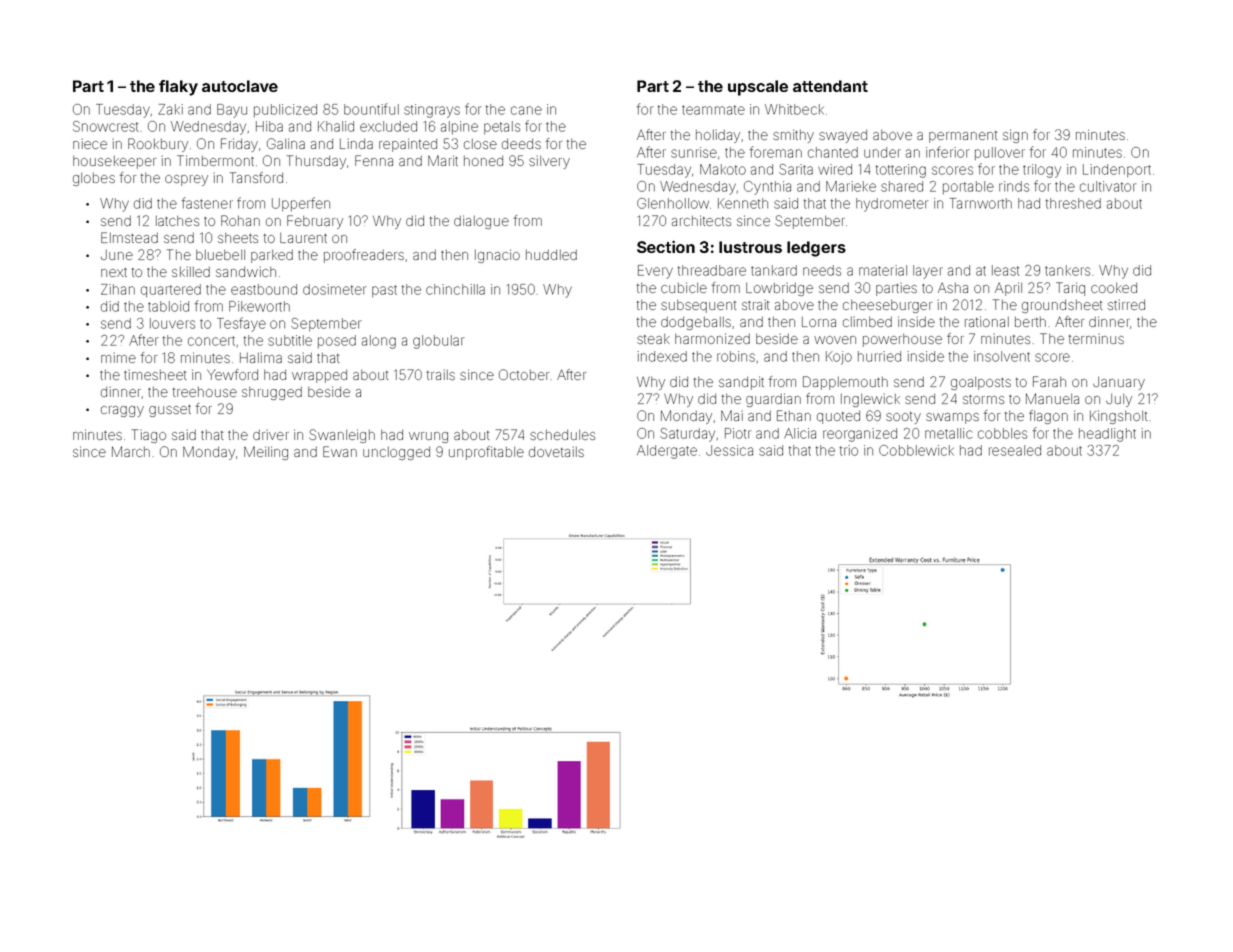 Image resolution: width=1233 pixels, height=952 pixels. What do you see at coordinates (816, 249) in the image?
I see `ledgers` at bounding box center [816, 249].
